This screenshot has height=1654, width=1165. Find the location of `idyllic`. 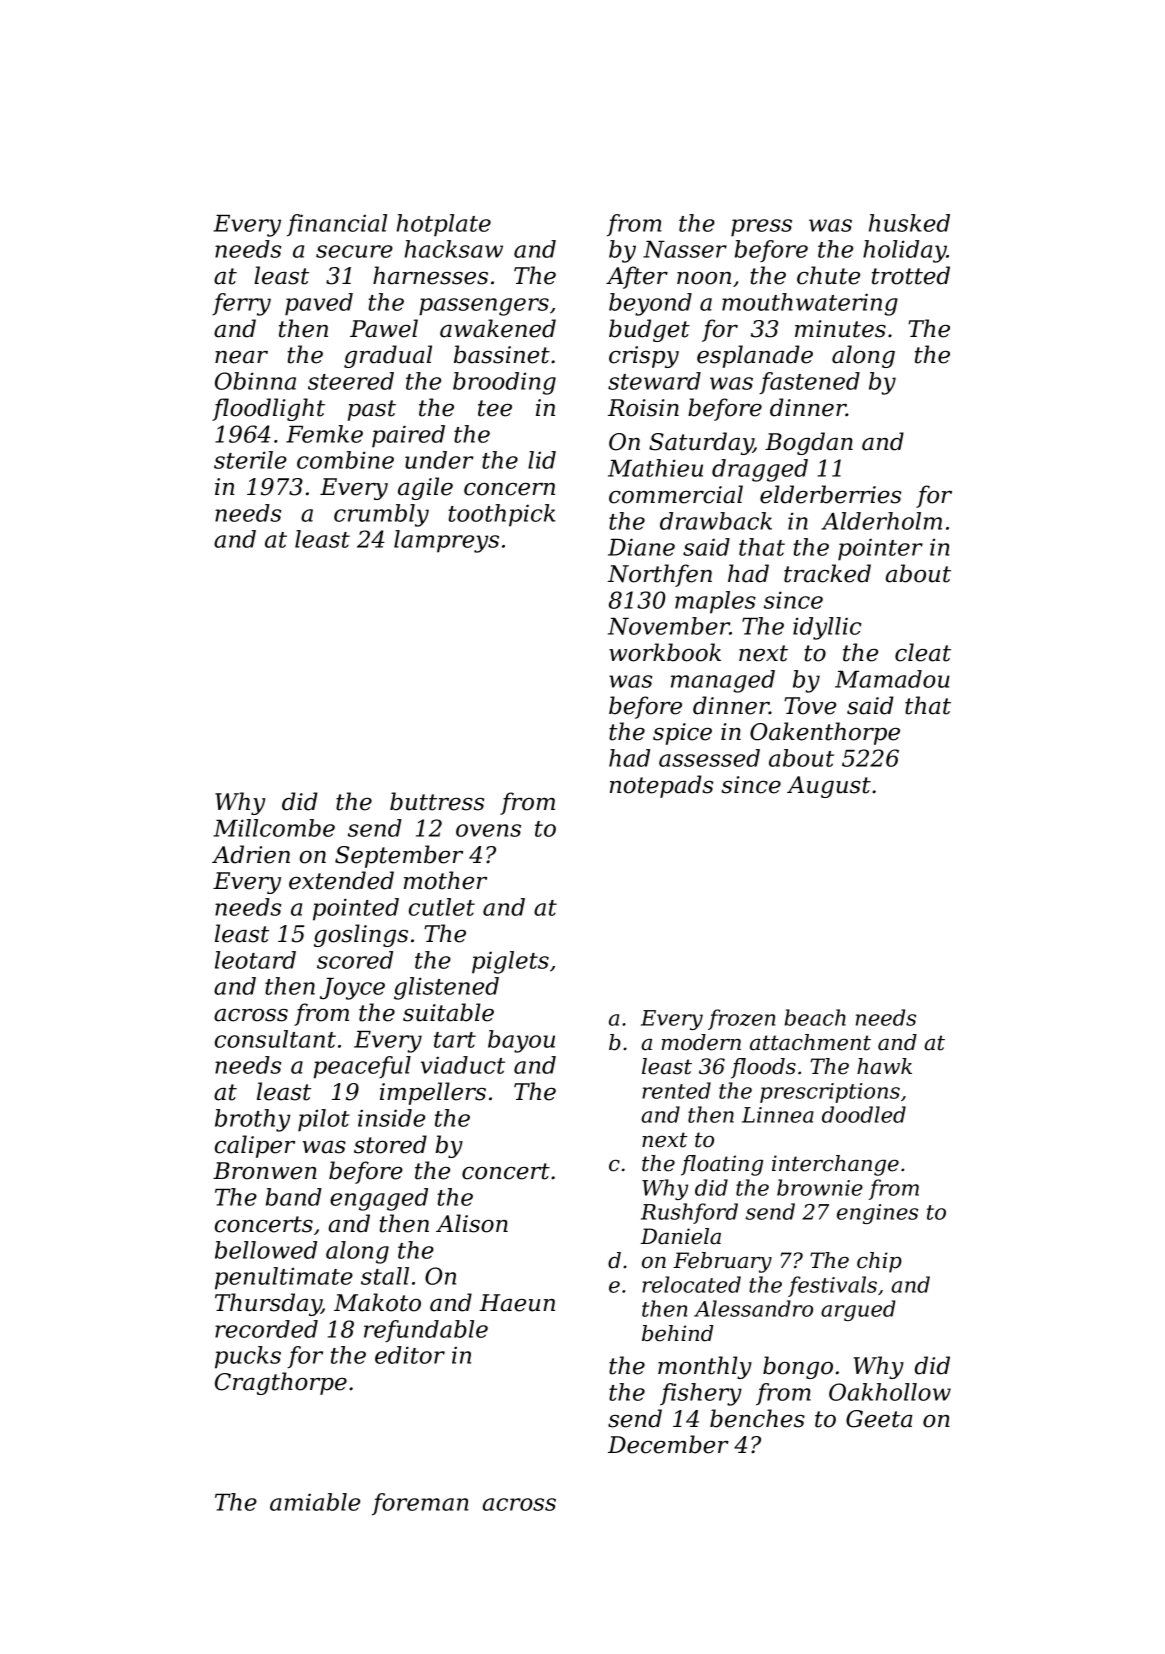

idyllic is located at coordinates (827, 628).
